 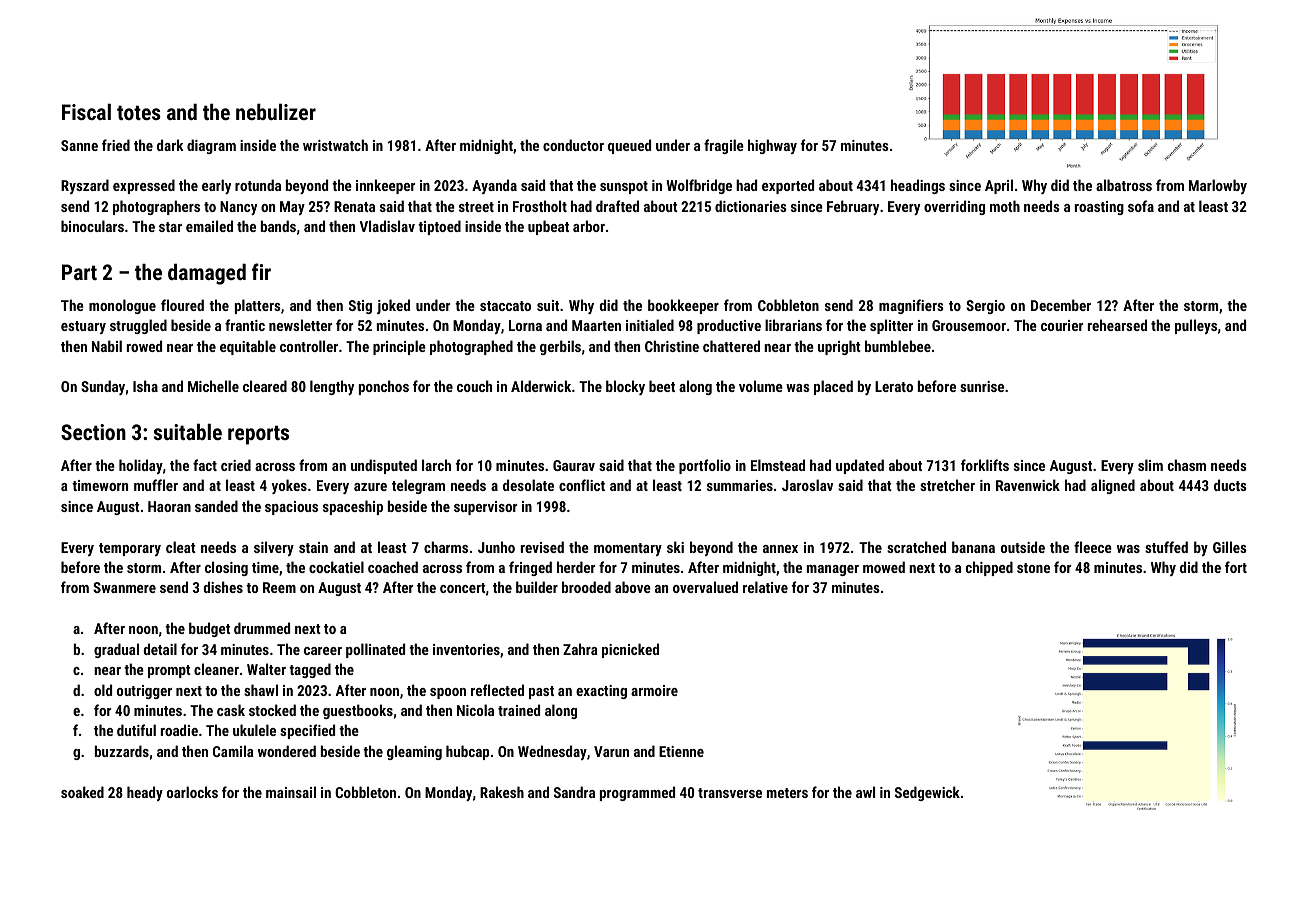 What do you see at coordinates (918, 186) in the screenshot?
I see `headings` at bounding box center [918, 186].
